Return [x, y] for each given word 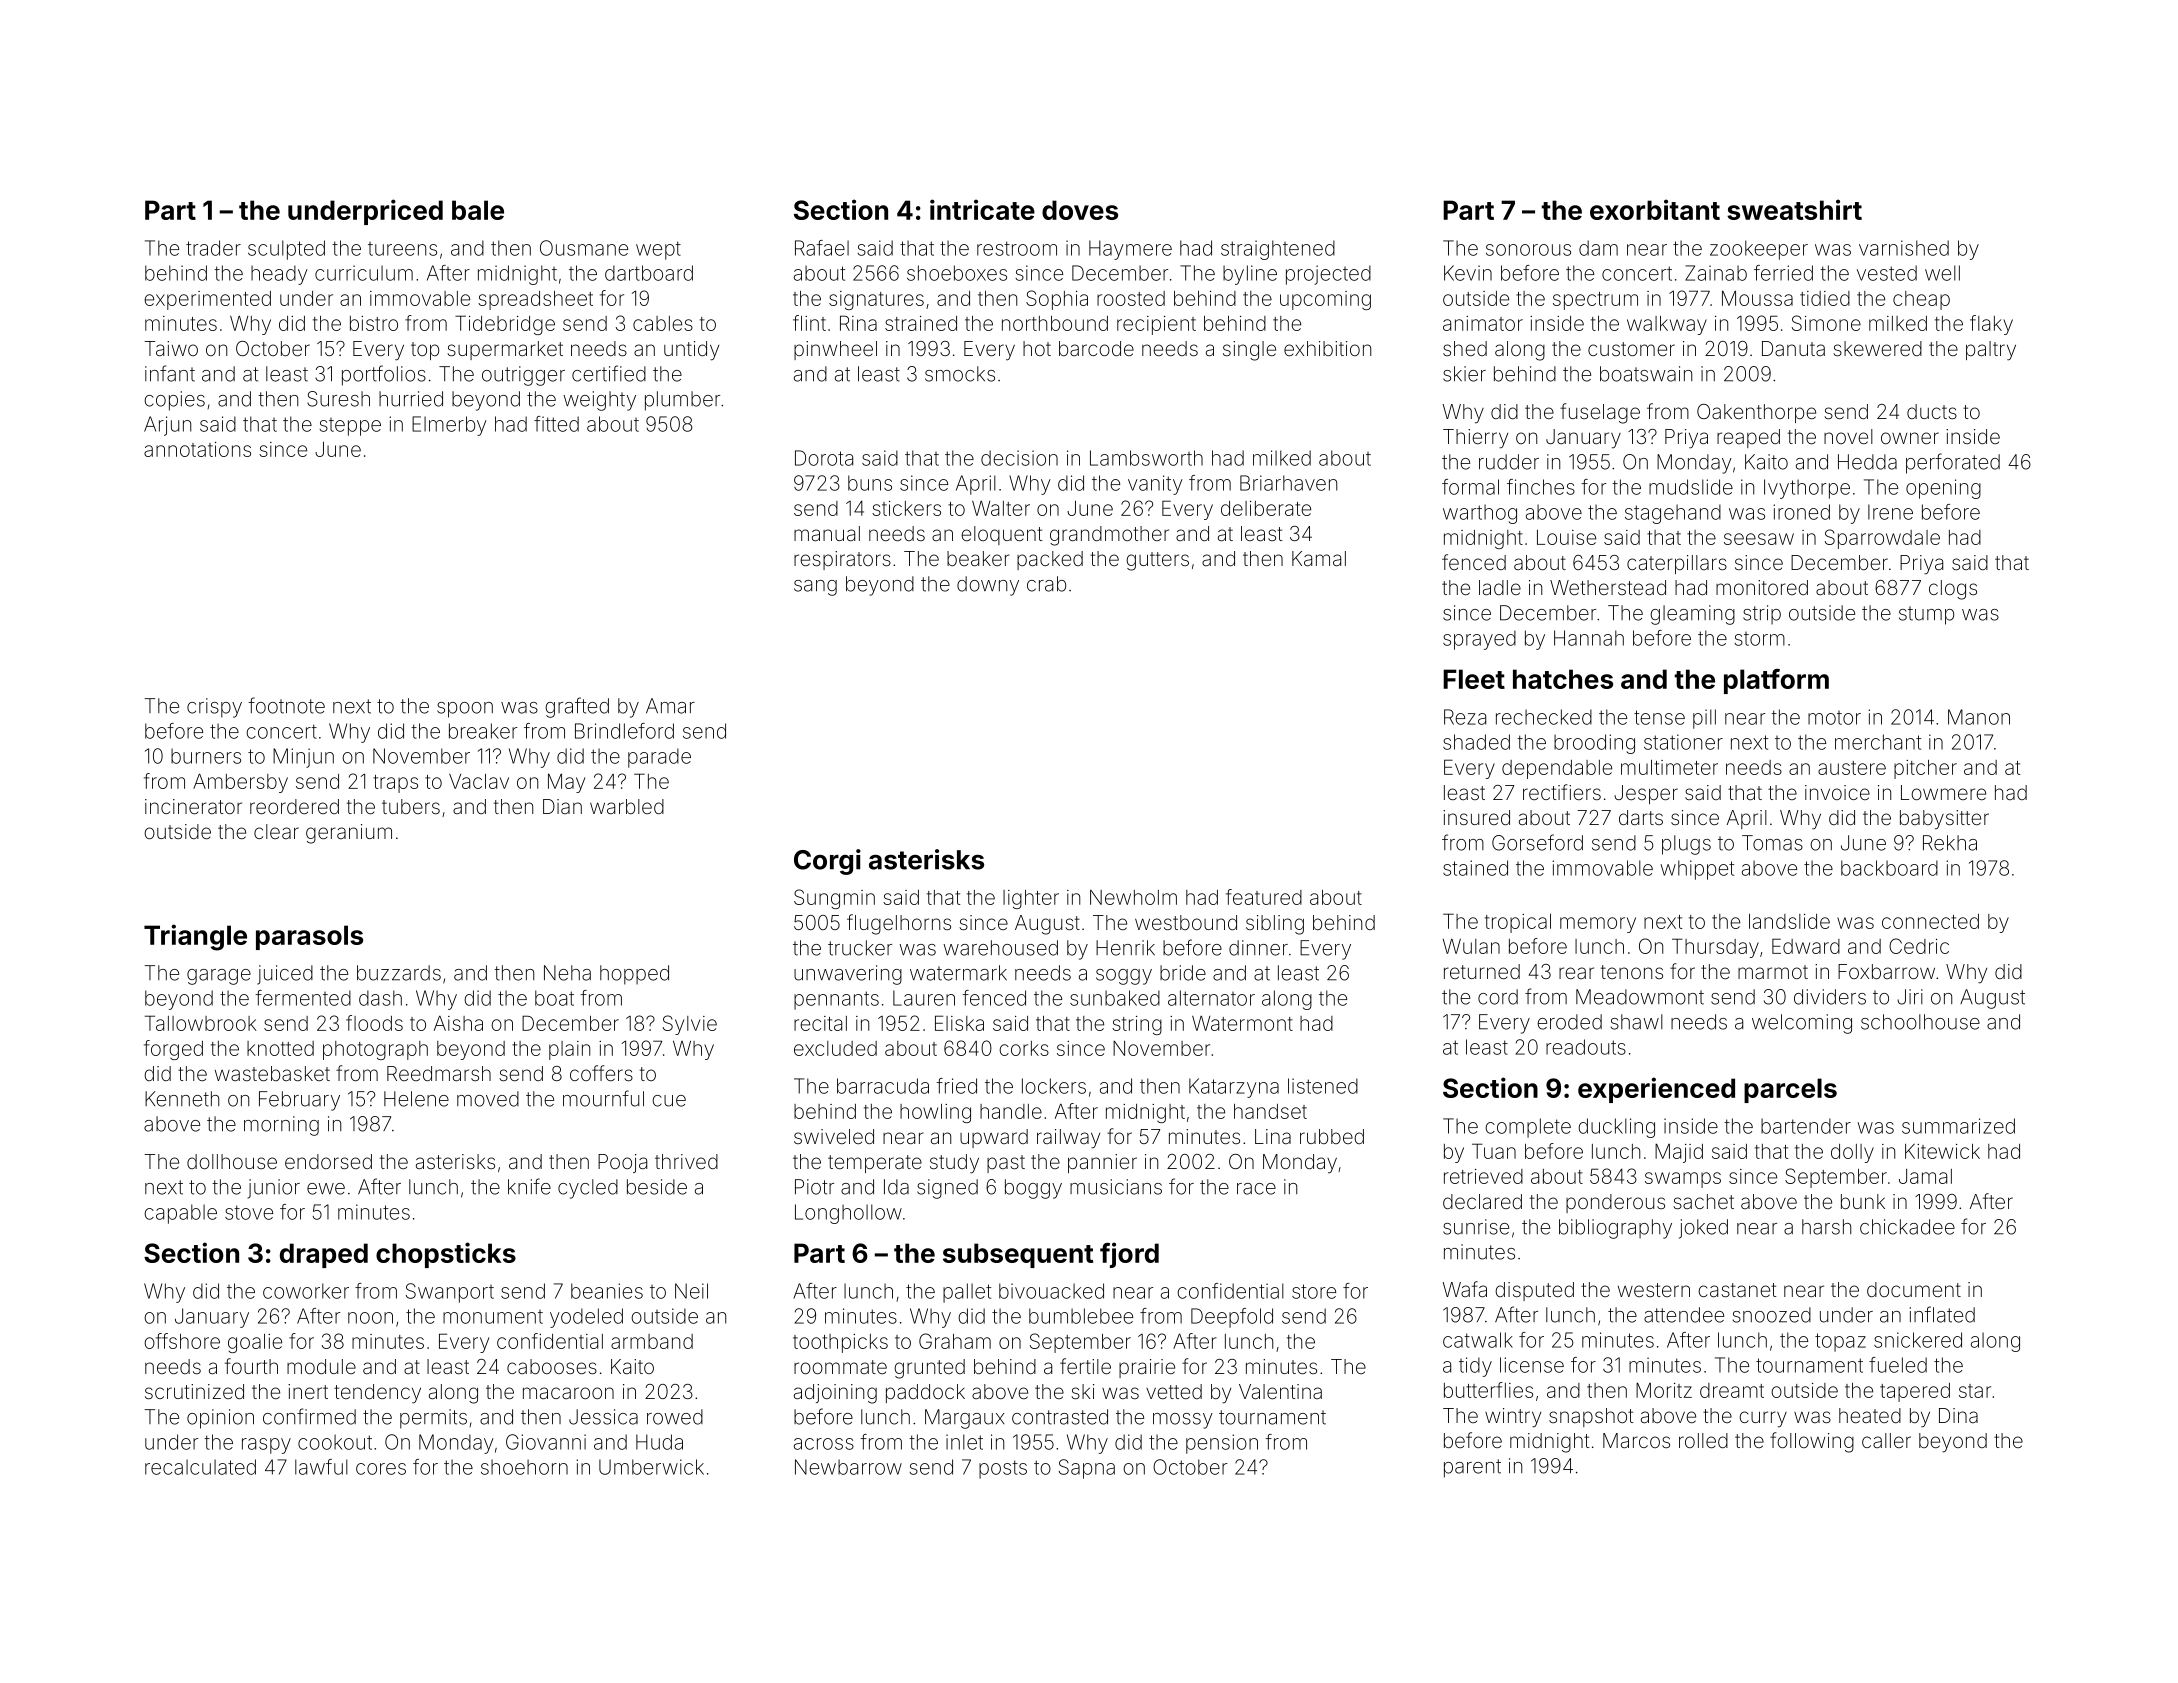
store [1314, 1291]
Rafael [822, 248]
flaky [1991, 325]
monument [493, 1317]
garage [219, 977]
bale [478, 210]
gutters [1157, 561]
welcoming [1802, 1024]
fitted [556, 424]
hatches [1563, 679]
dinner [1258, 948]
